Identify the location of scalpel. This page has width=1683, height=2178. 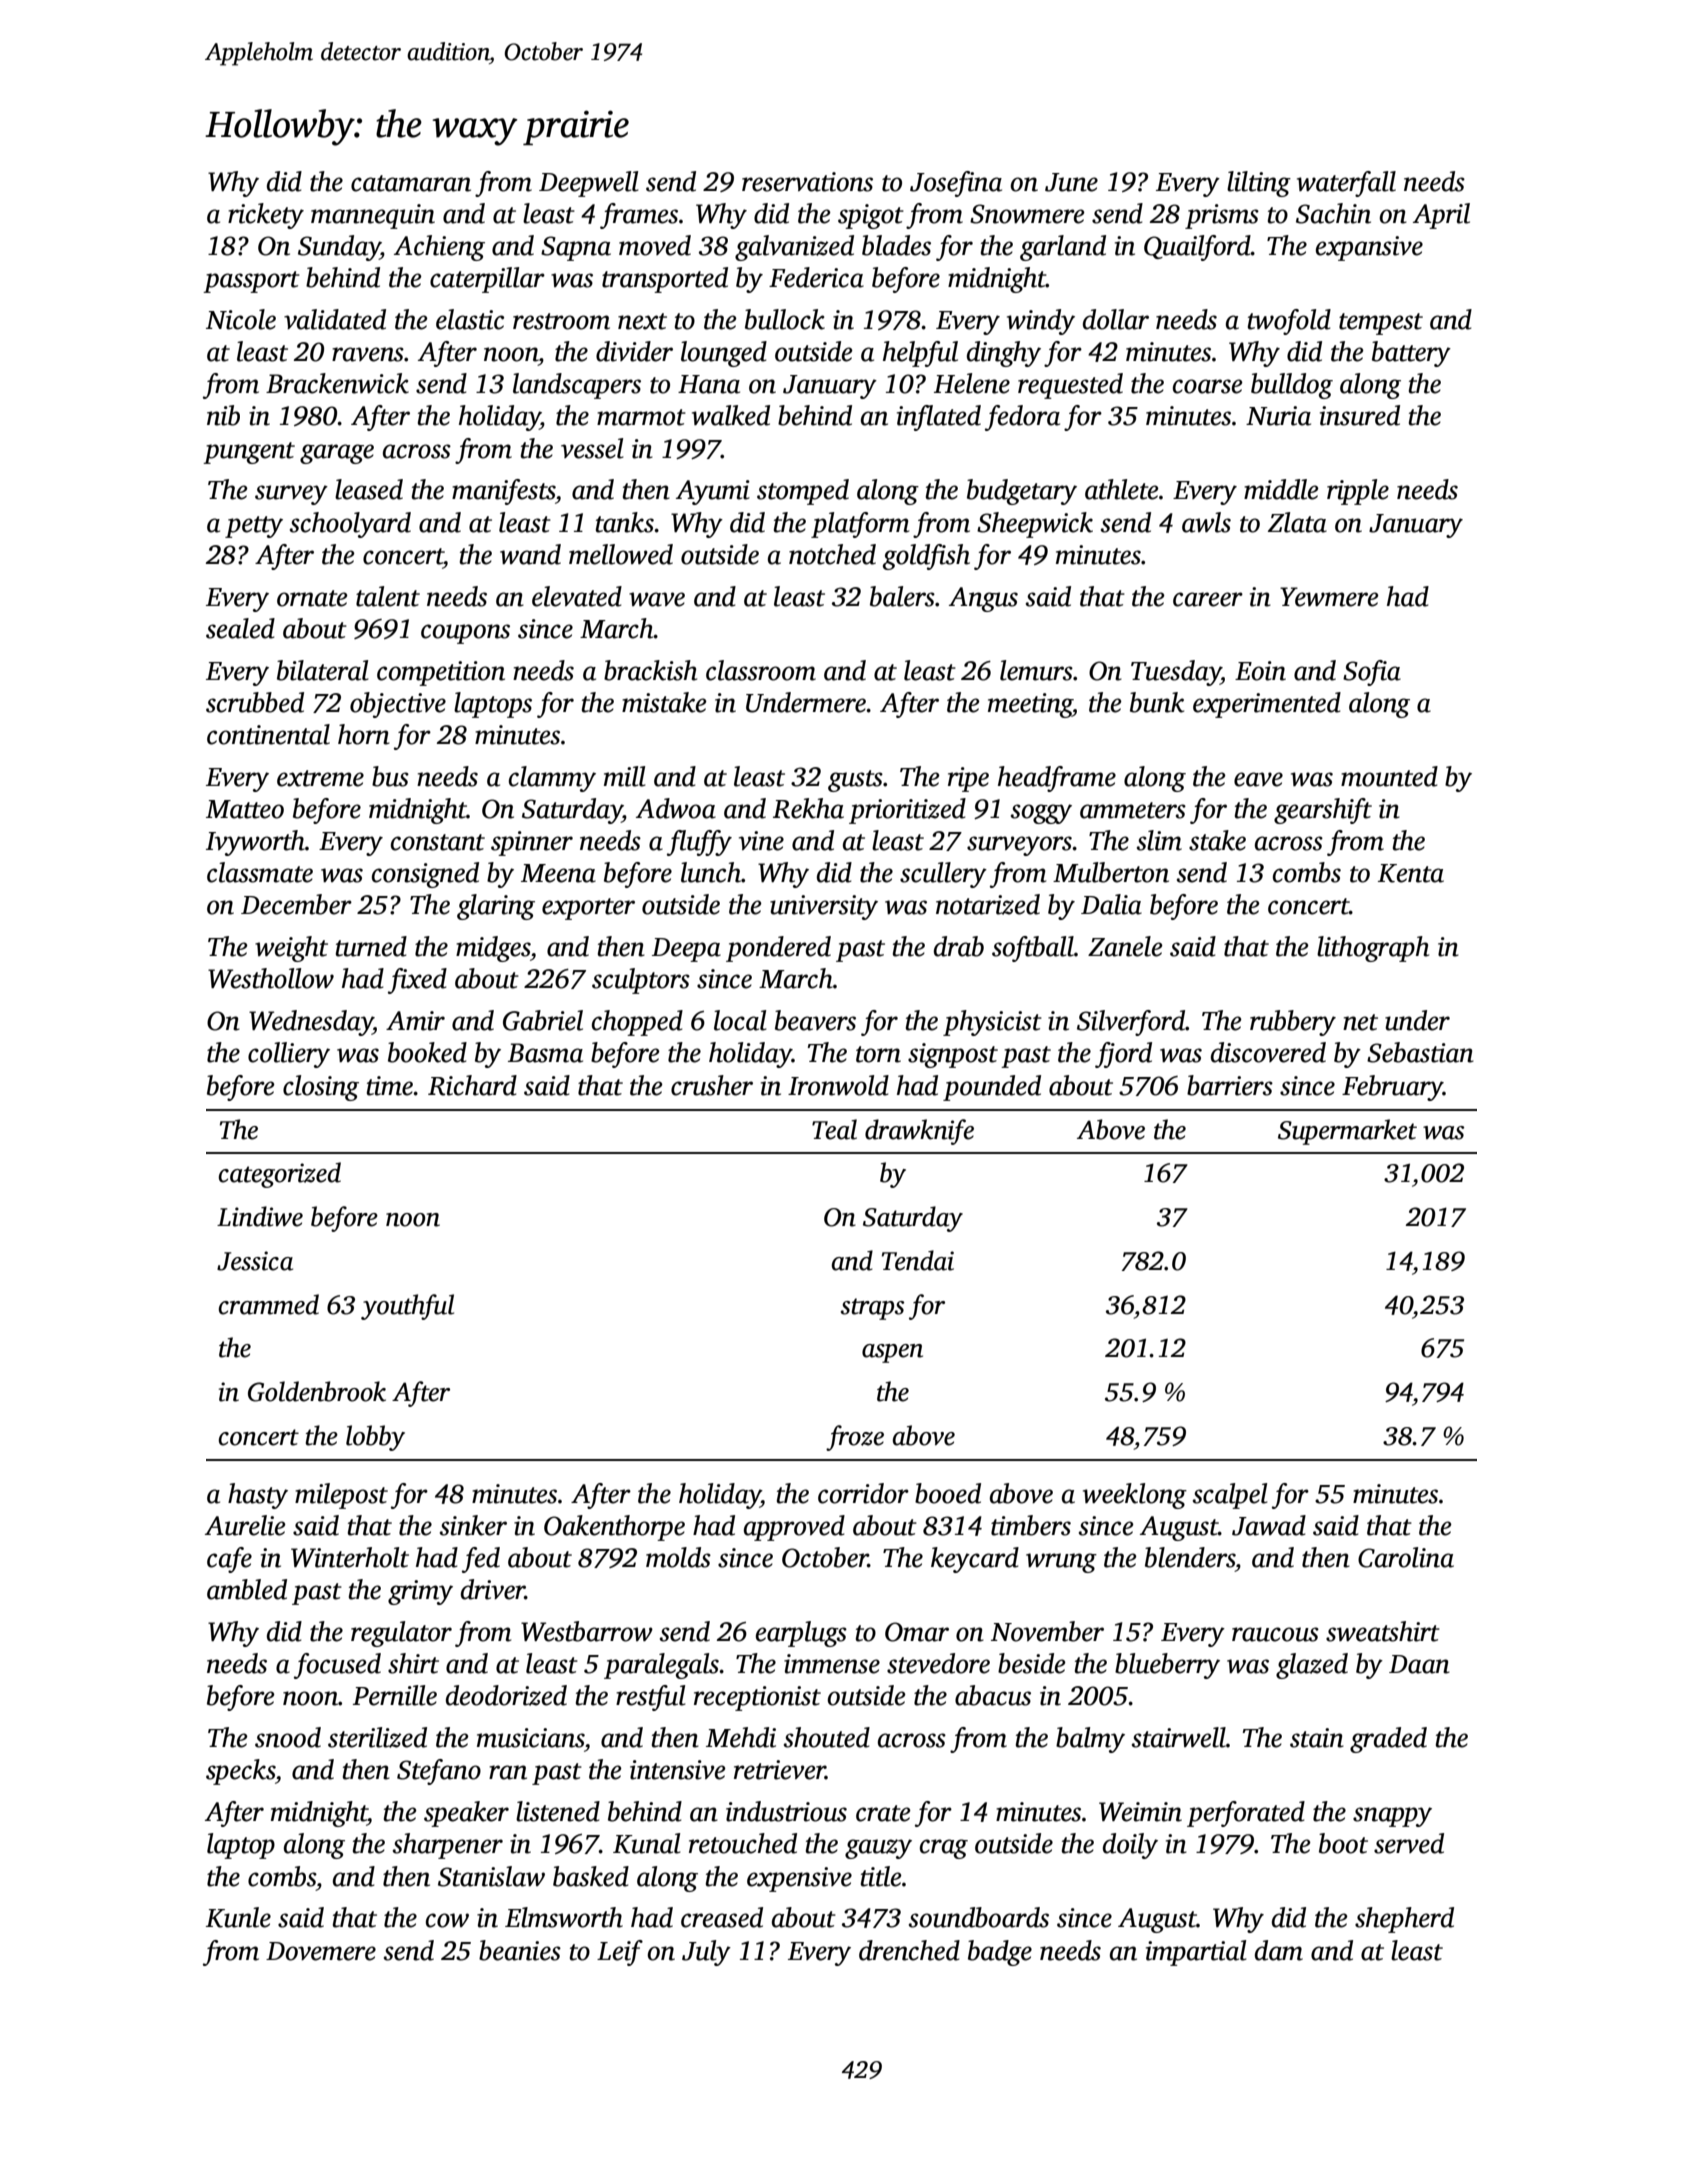
(1230, 1496).
